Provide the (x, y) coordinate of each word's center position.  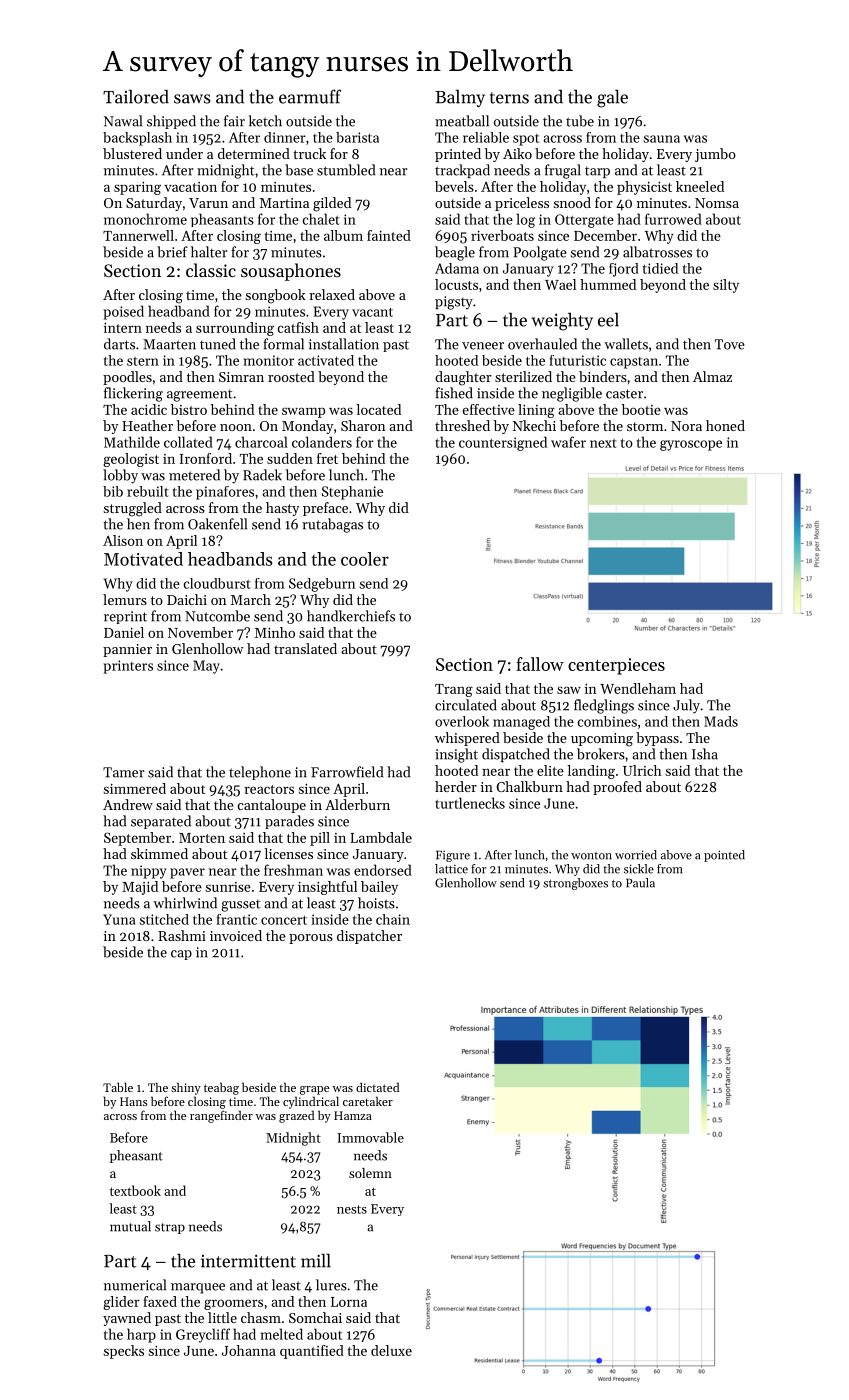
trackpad (462, 171)
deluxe (391, 1350)
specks (124, 1352)
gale (612, 98)
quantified (312, 1352)
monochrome (145, 219)
